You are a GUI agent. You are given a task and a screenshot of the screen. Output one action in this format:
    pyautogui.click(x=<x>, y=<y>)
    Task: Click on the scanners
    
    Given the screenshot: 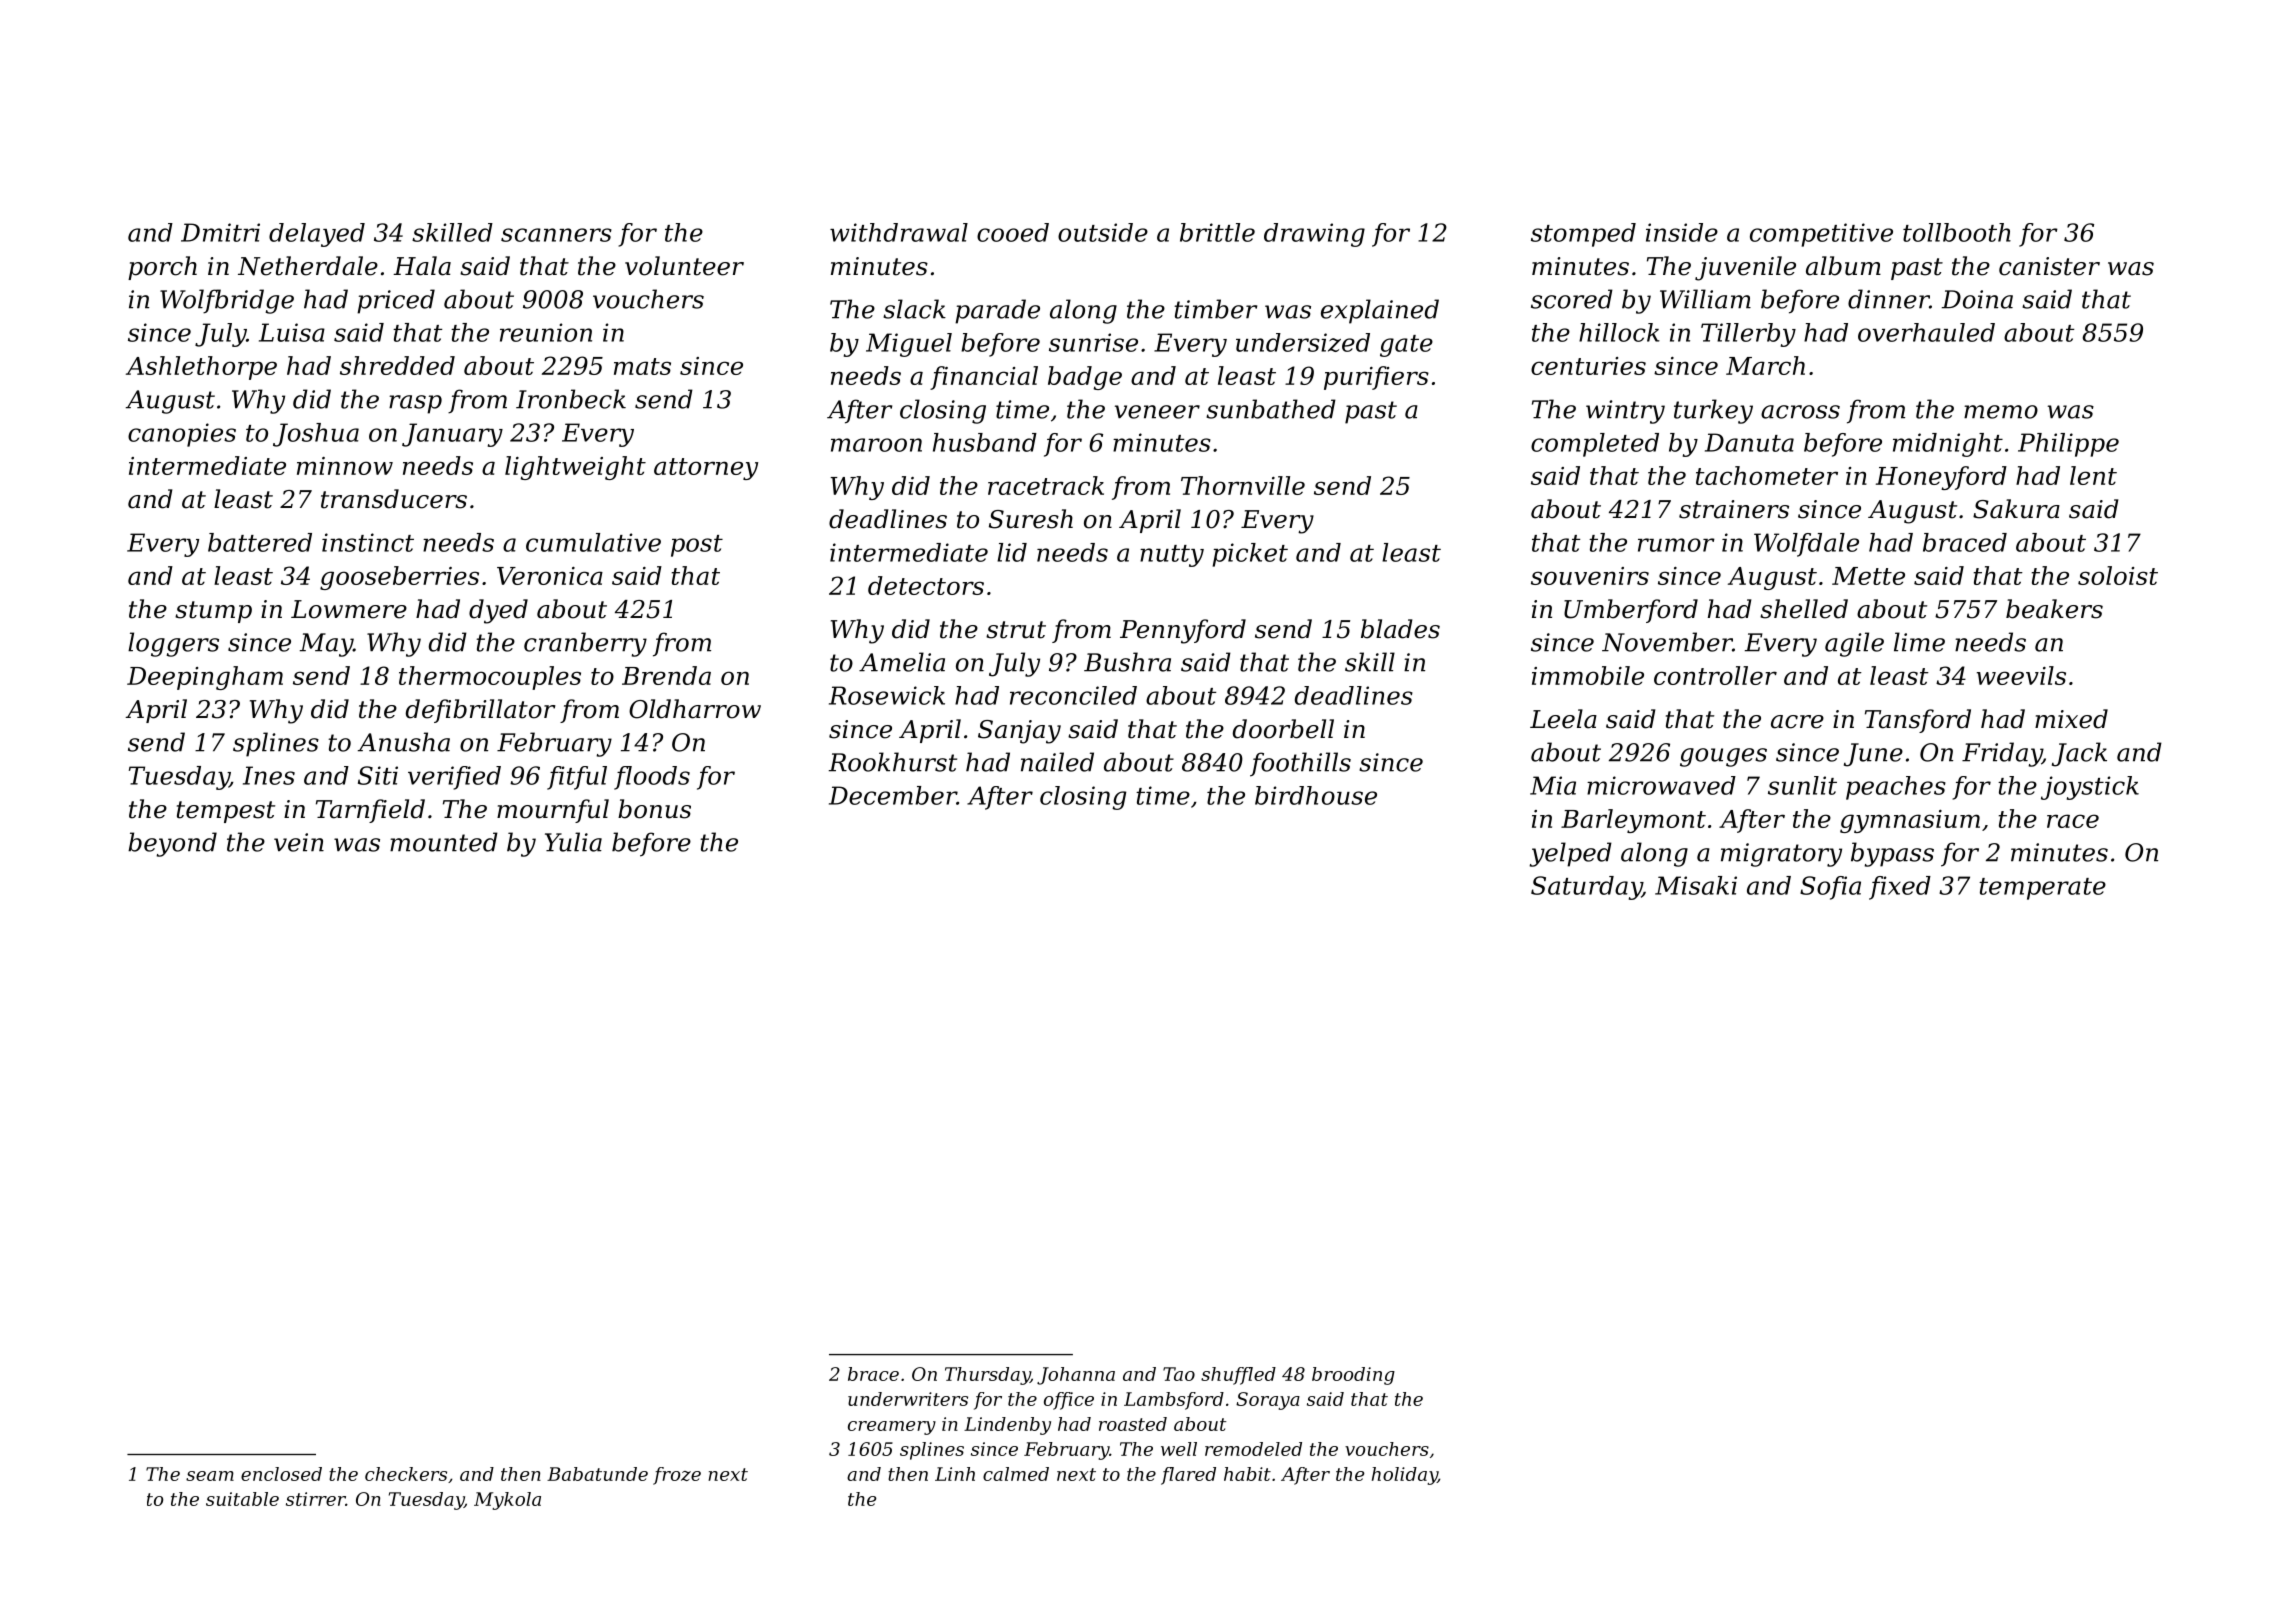 What is the action you would take?
    pyautogui.click(x=556, y=235)
